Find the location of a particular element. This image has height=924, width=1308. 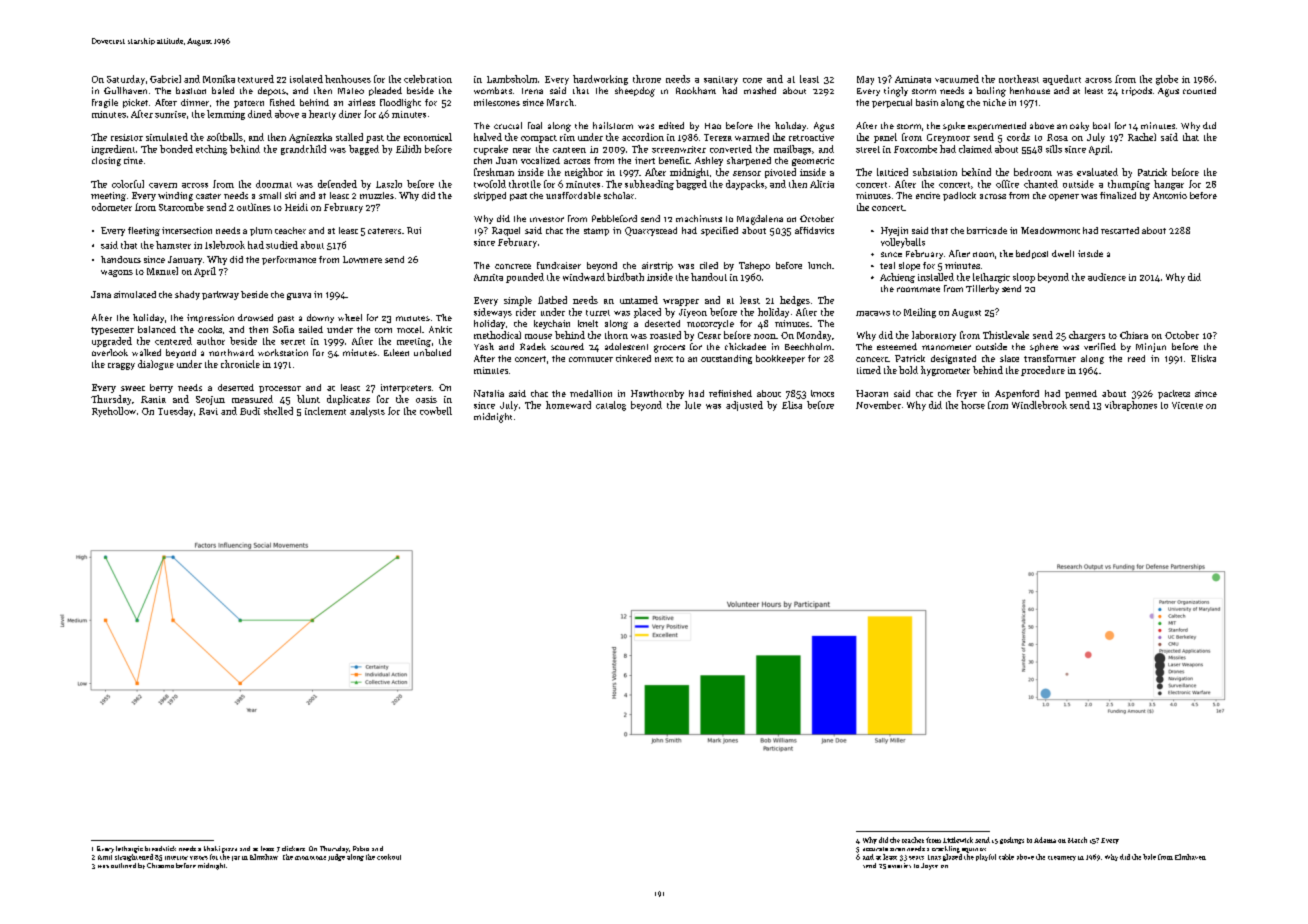

Littlewick is located at coordinates (958, 840).
